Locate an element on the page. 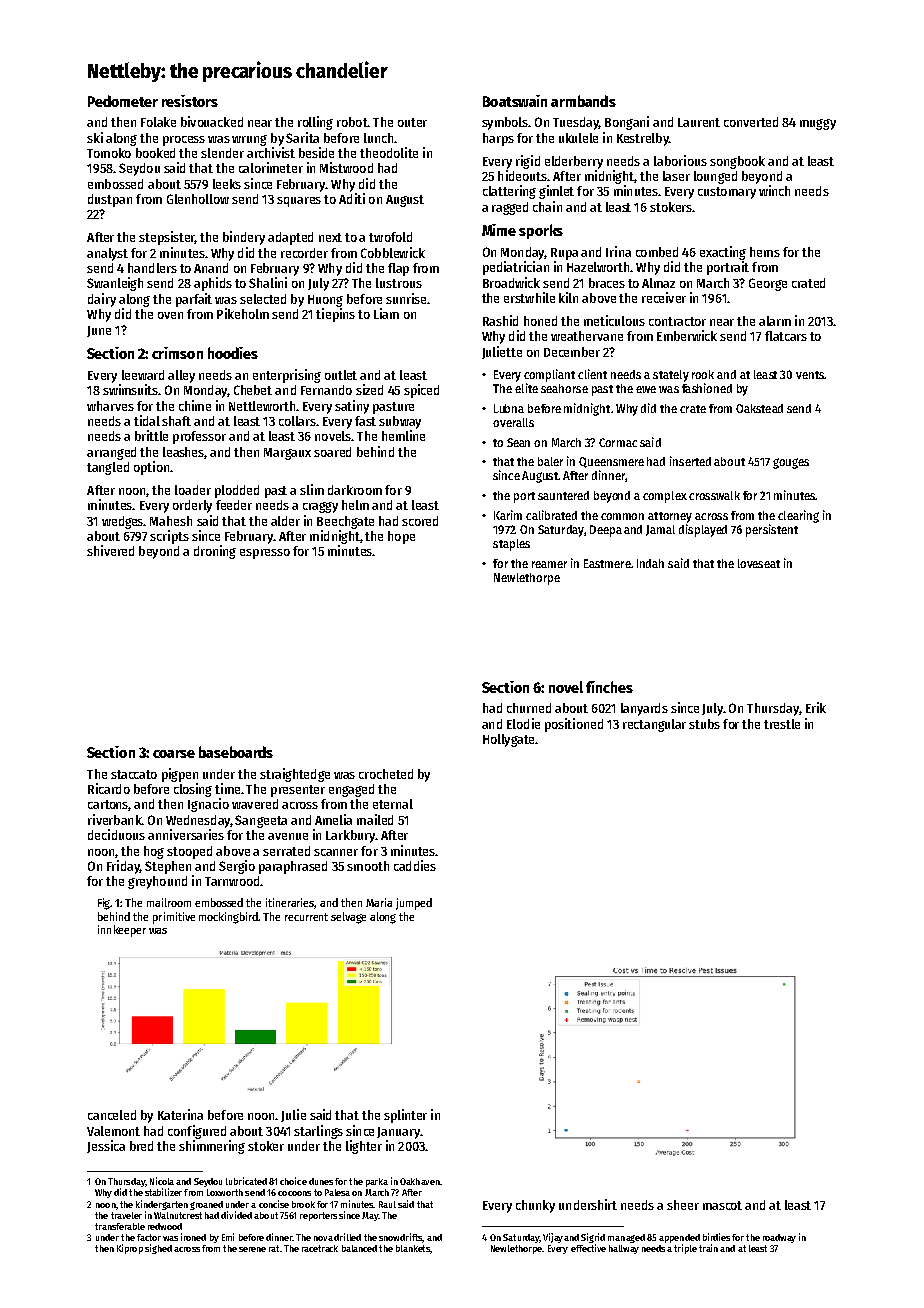  coarse is located at coordinates (174, 754).
